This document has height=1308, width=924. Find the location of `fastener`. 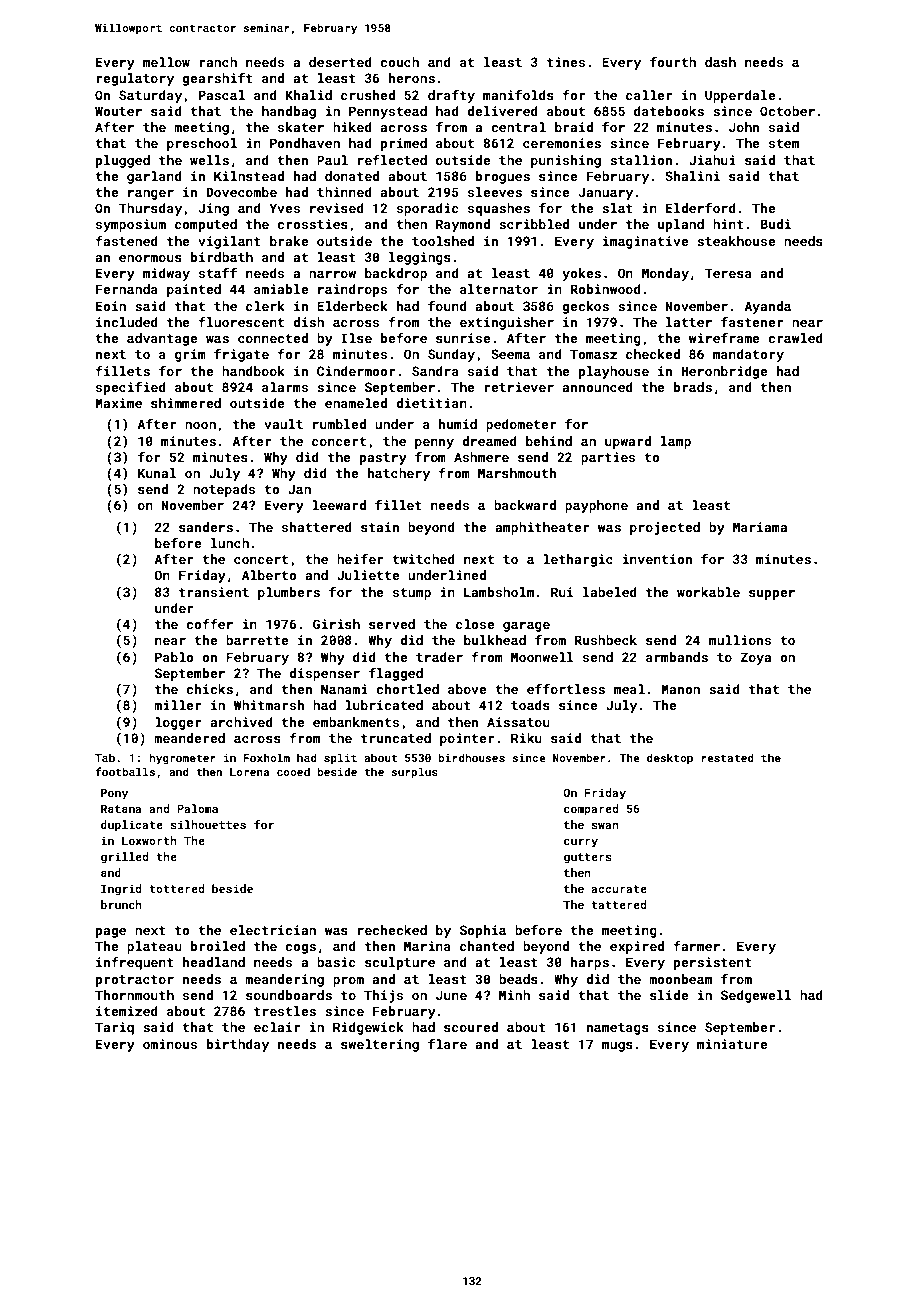

fastener is located at coordinates (752, 322).
